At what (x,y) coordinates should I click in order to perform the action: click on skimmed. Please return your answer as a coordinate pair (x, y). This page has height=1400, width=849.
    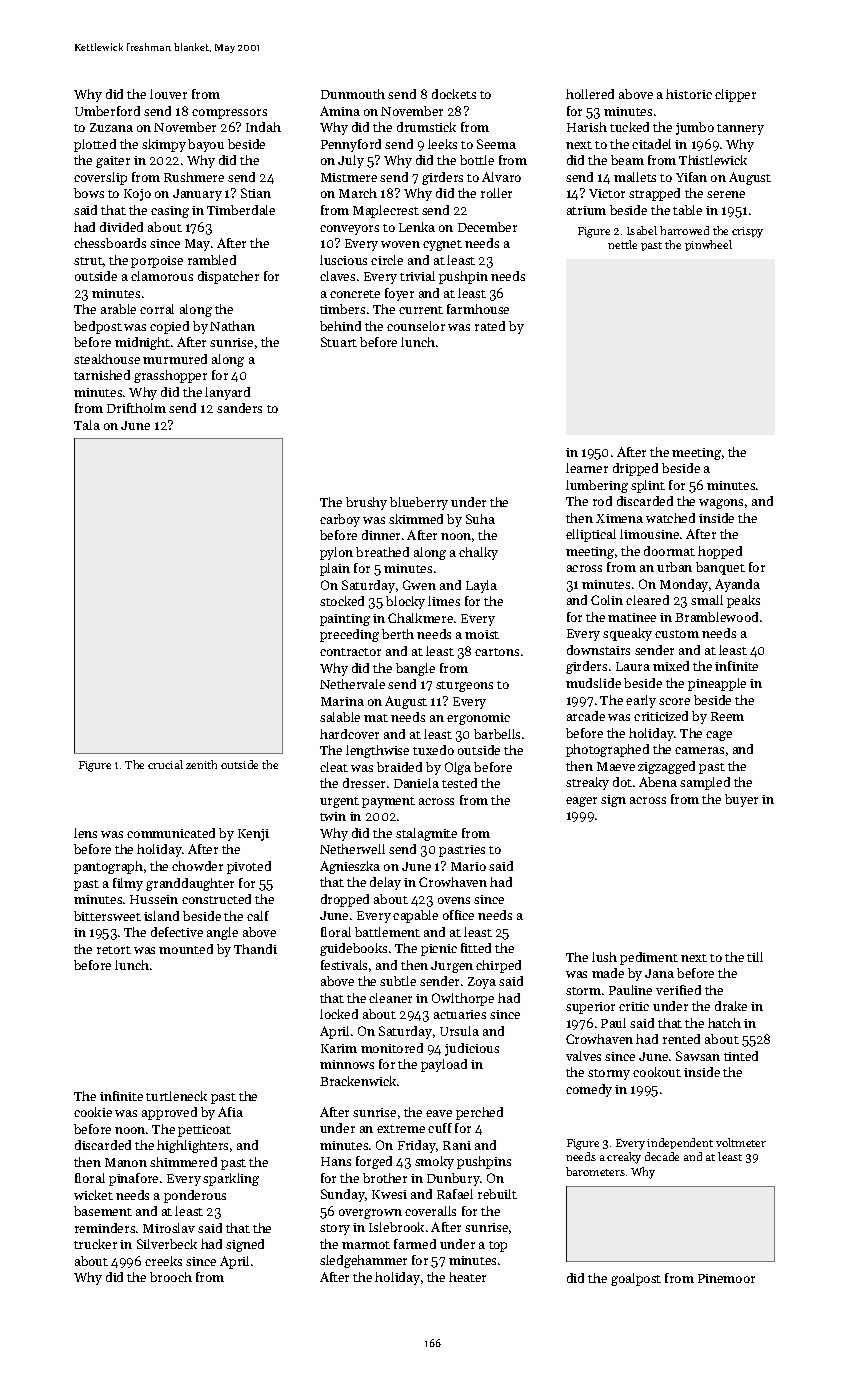
    Looking at the image, I should click on (416, 519).
